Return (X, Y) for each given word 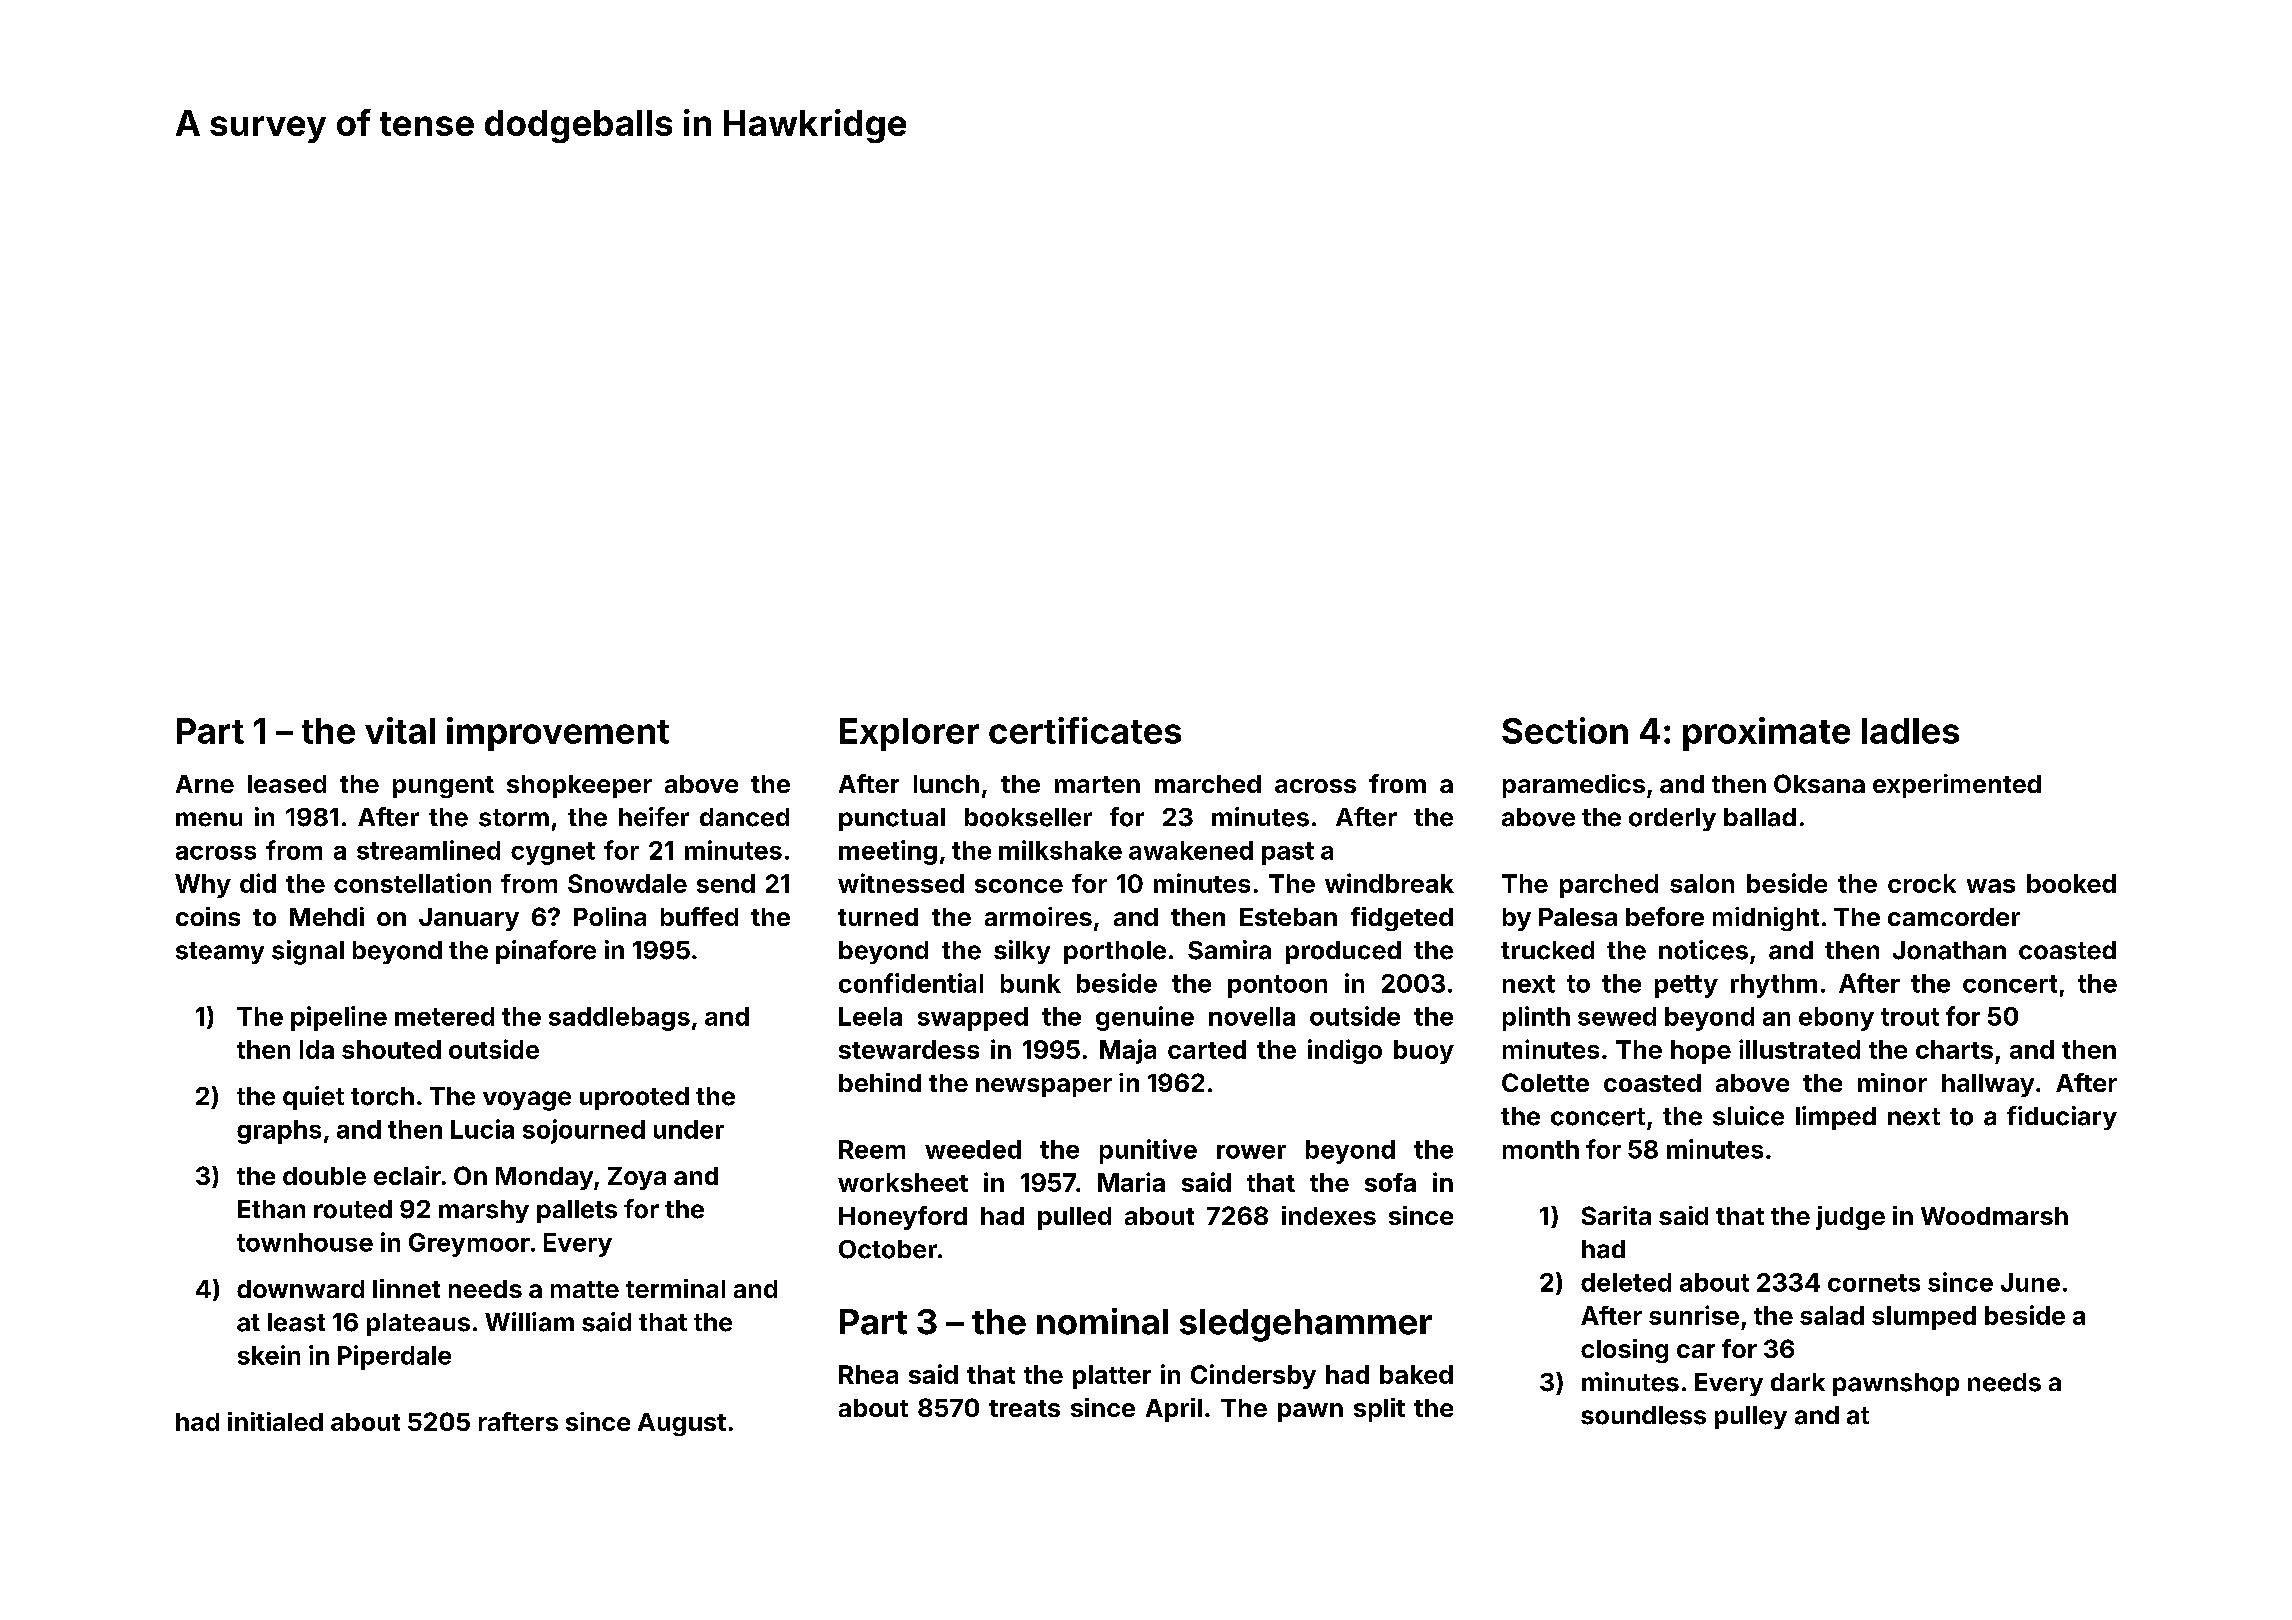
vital (400, 730)
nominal (1102, 1321)
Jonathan (1949, 950)
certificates (1085, 730)
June (2030, 1282)
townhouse (305, 1242)
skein (269, 1355)
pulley (1751, 1417)
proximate (1766, 734)
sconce (1019, 886)
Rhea (868, 1374)
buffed (699, 916)
